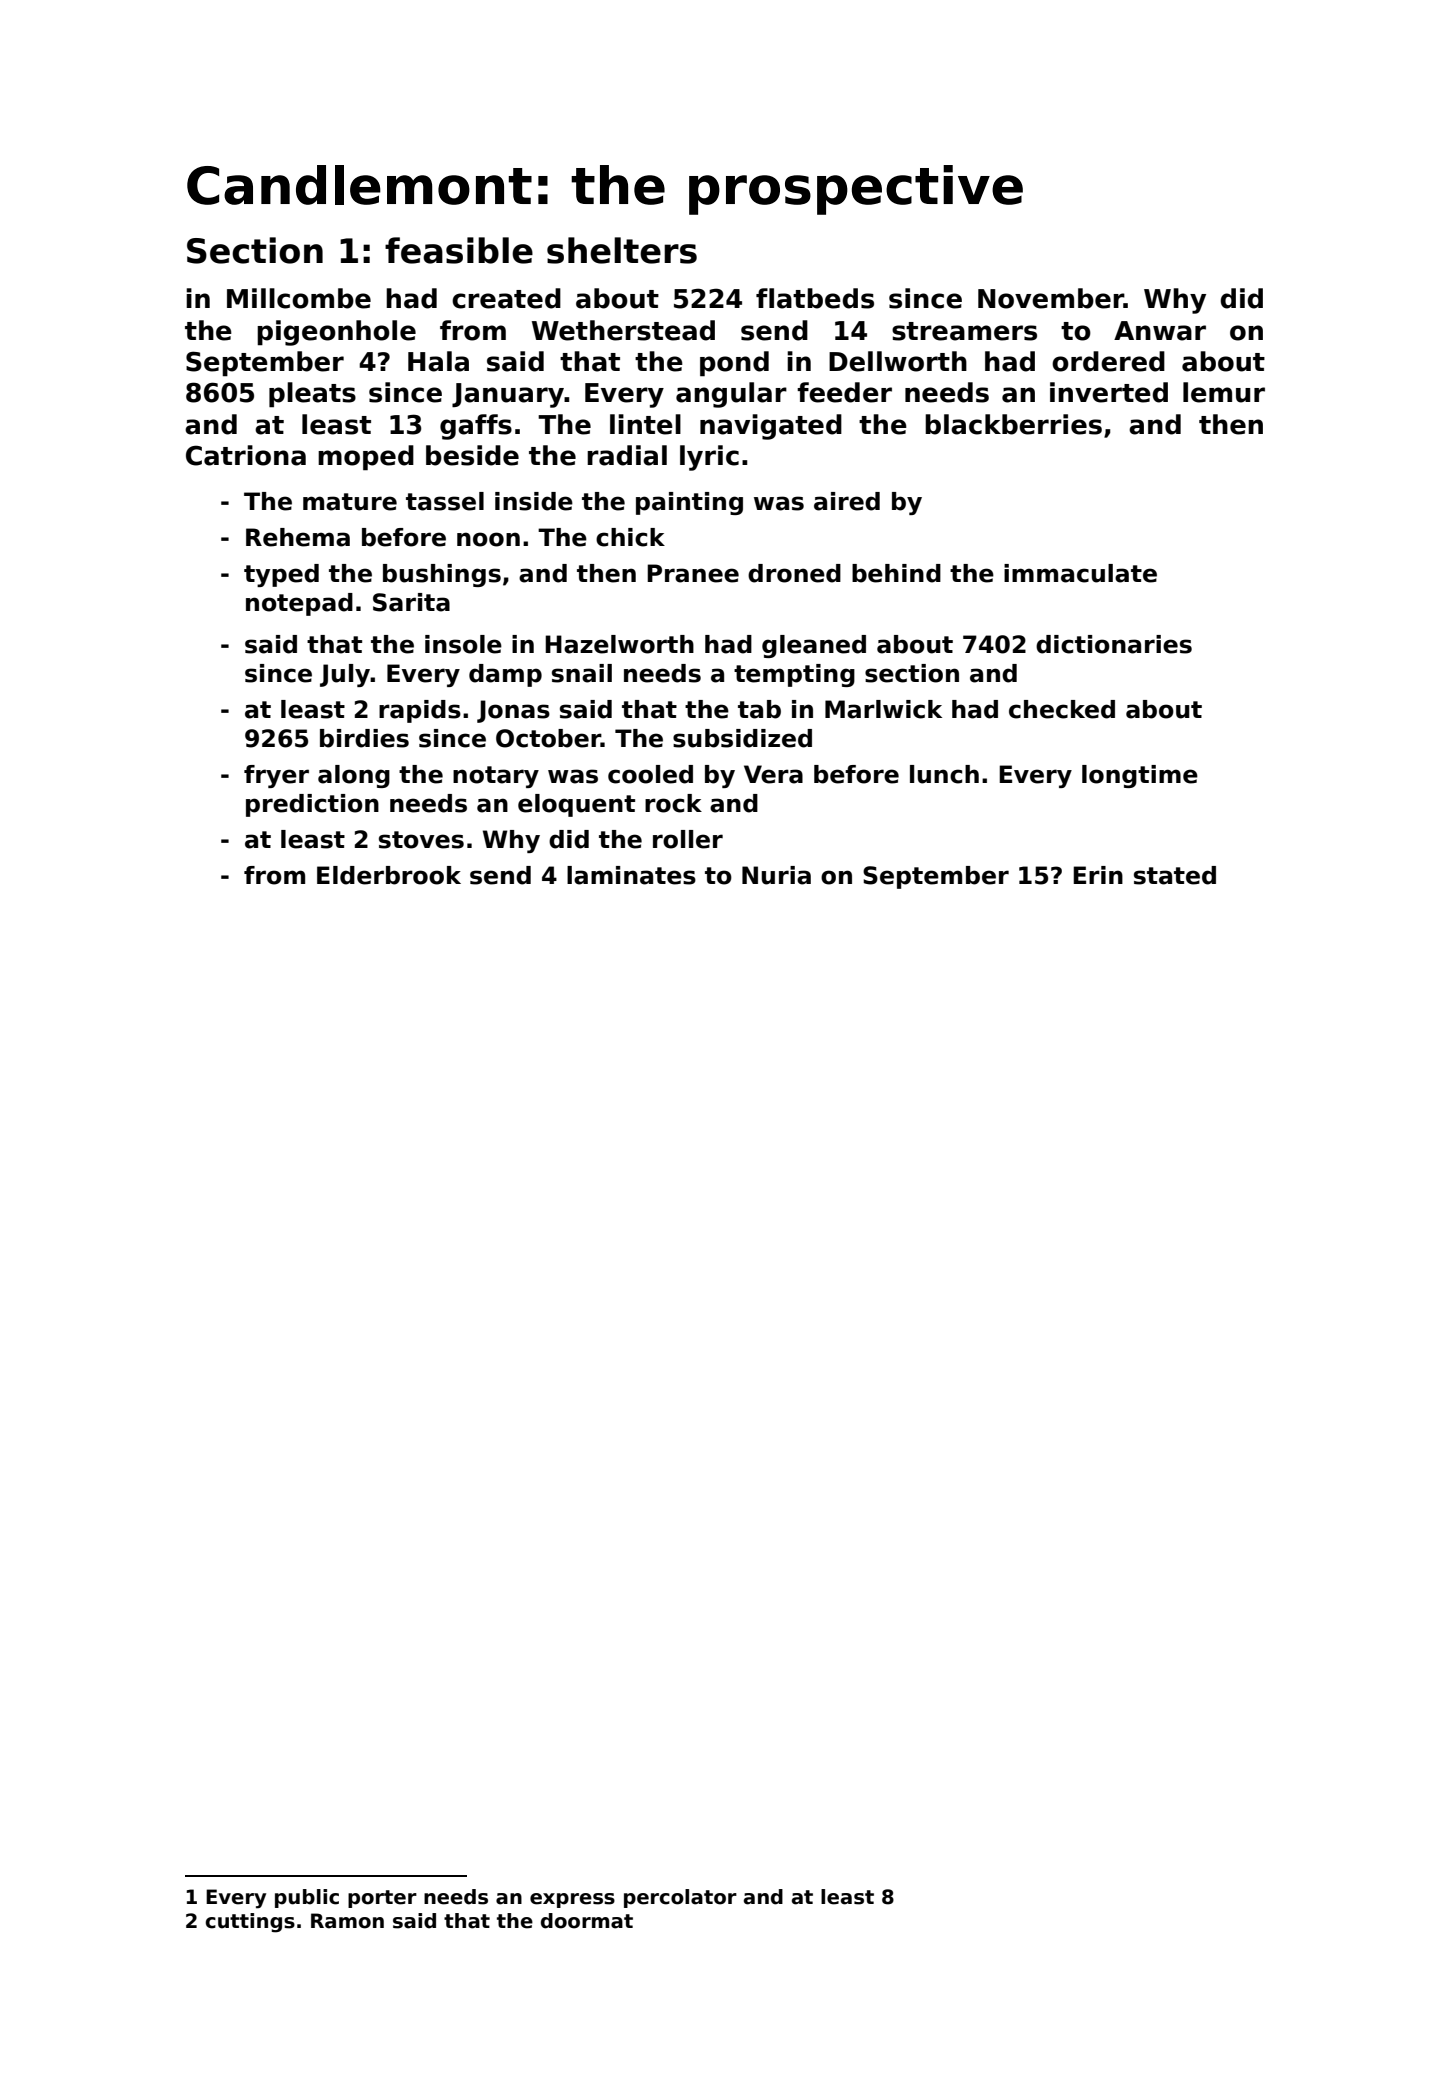 Image resolution: width=1450 pixels, height=2100 pixels. What do you see at coordinates (250, 1923) in the screenshot?
I see `cuttings` at bounding box center [250, 1923].
